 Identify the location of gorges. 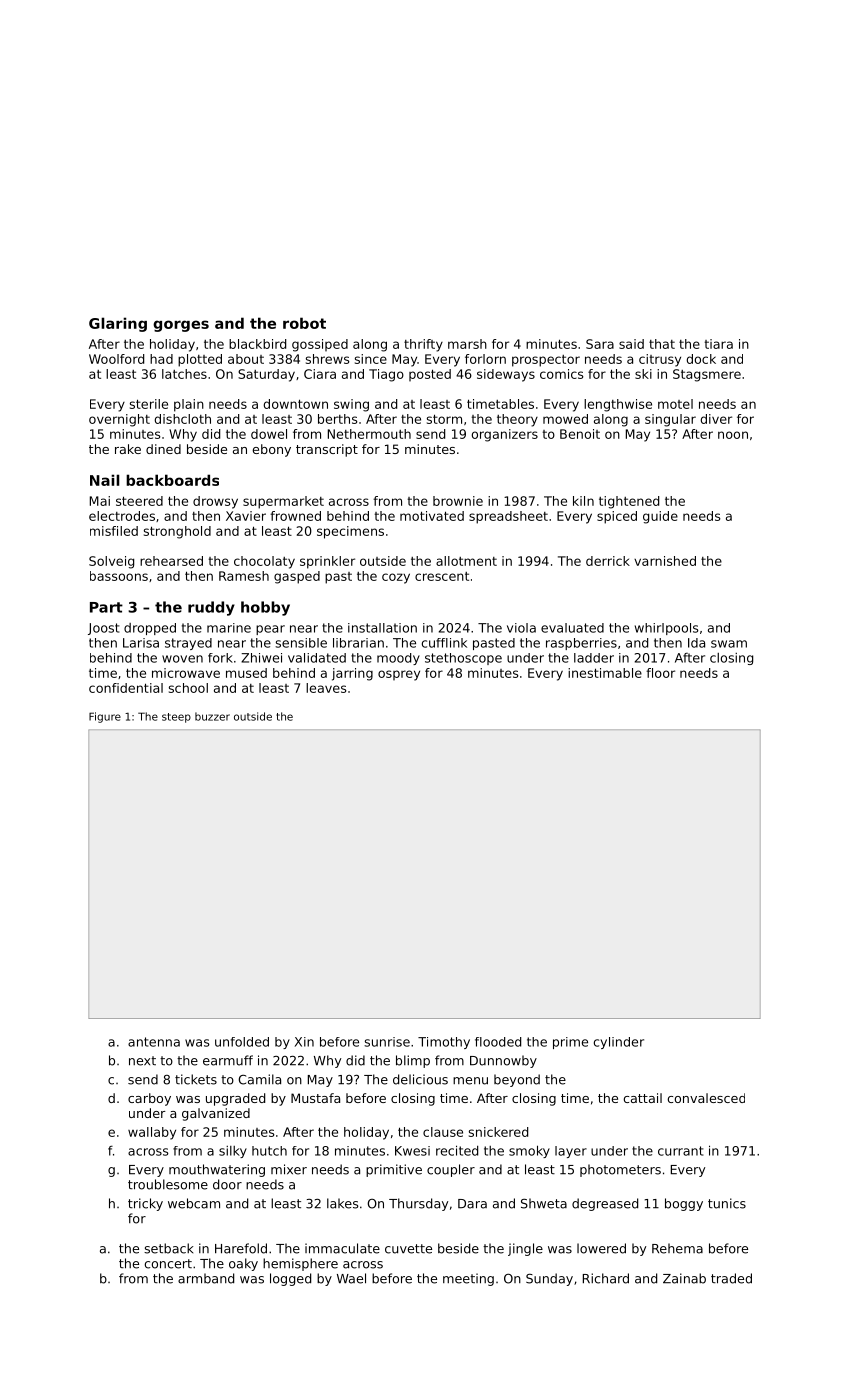
(181, 326).
